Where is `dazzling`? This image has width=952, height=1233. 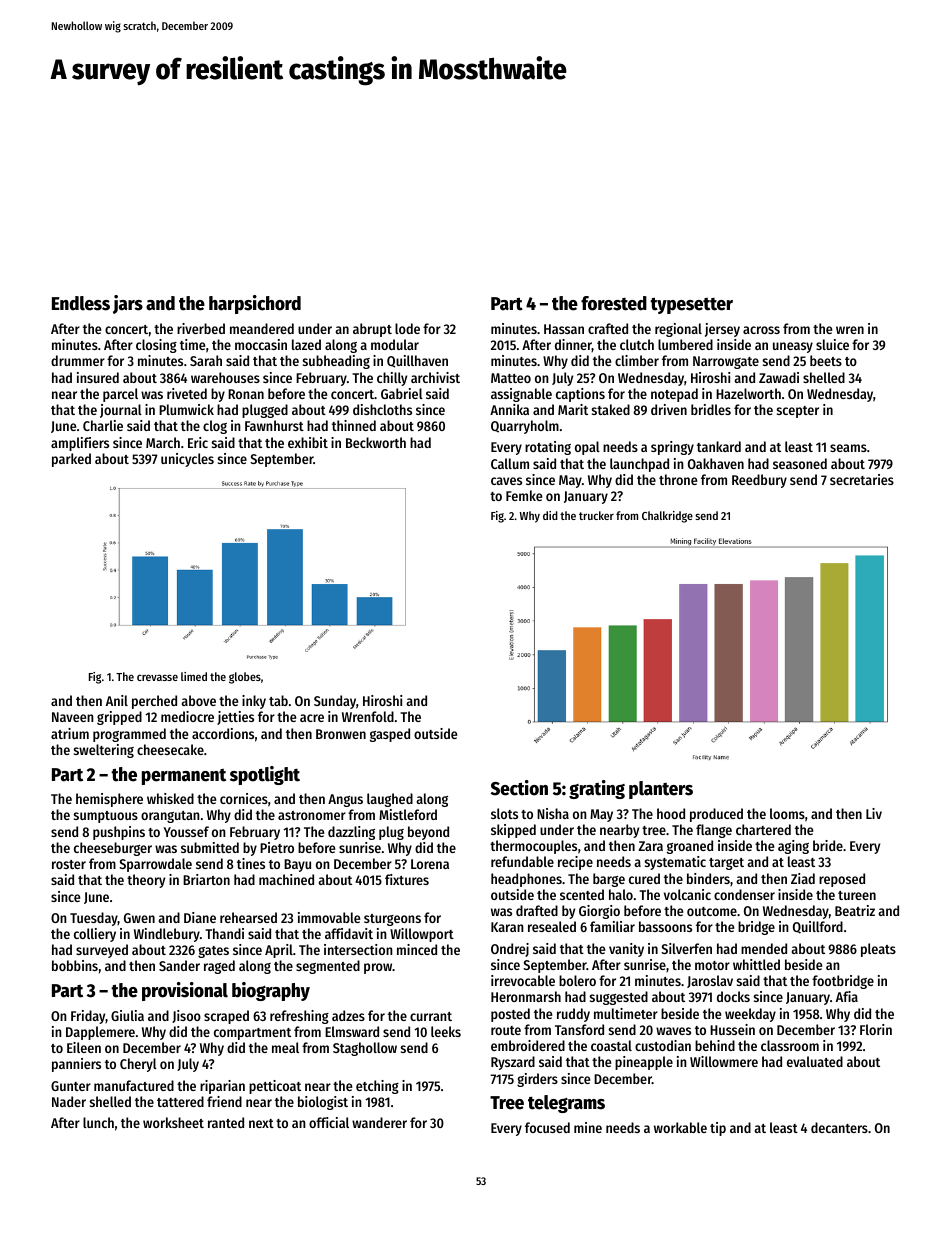
dazzling is located at coordinates (351, 833).
